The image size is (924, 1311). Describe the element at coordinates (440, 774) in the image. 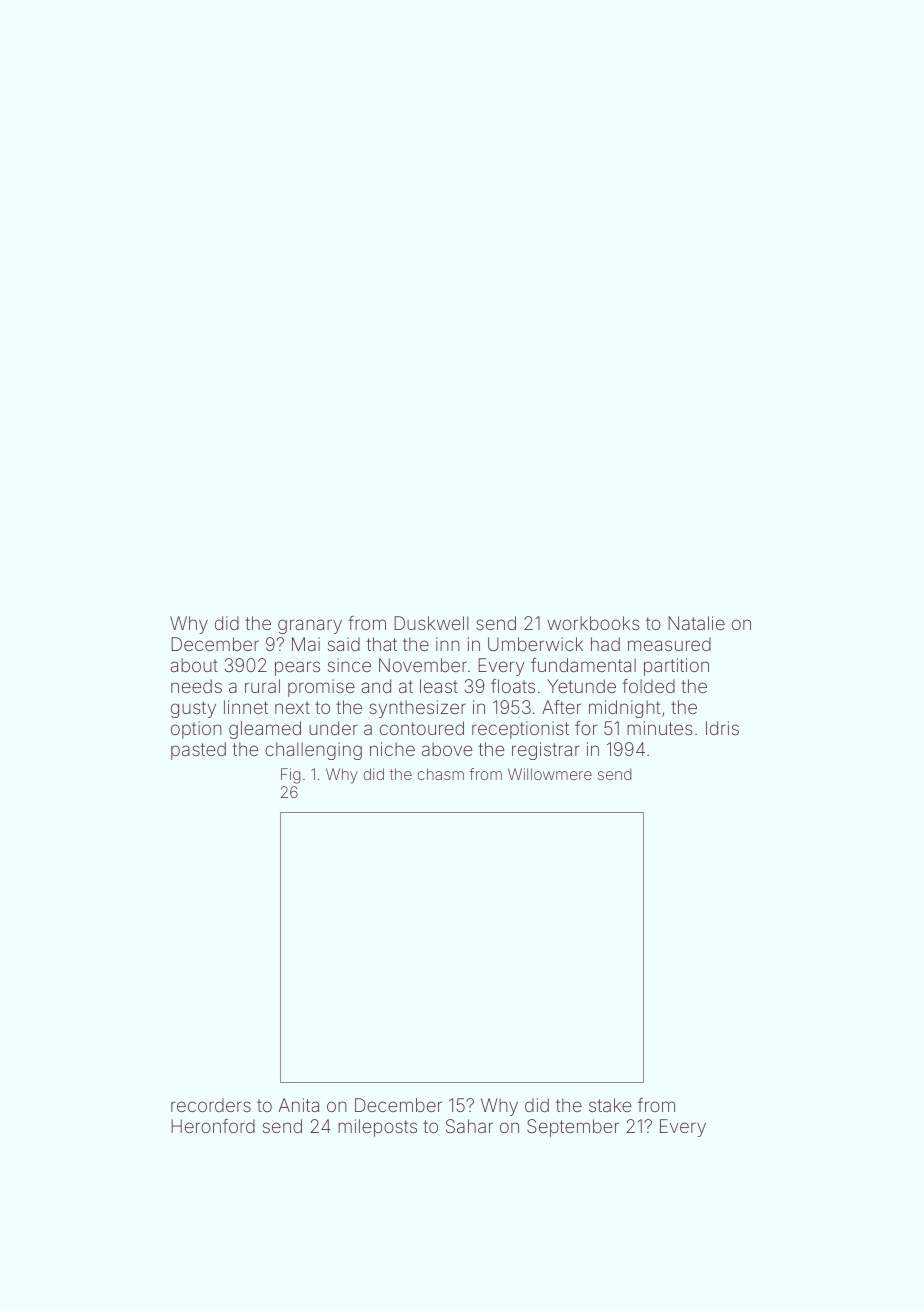

I see `chasm` at that location.
